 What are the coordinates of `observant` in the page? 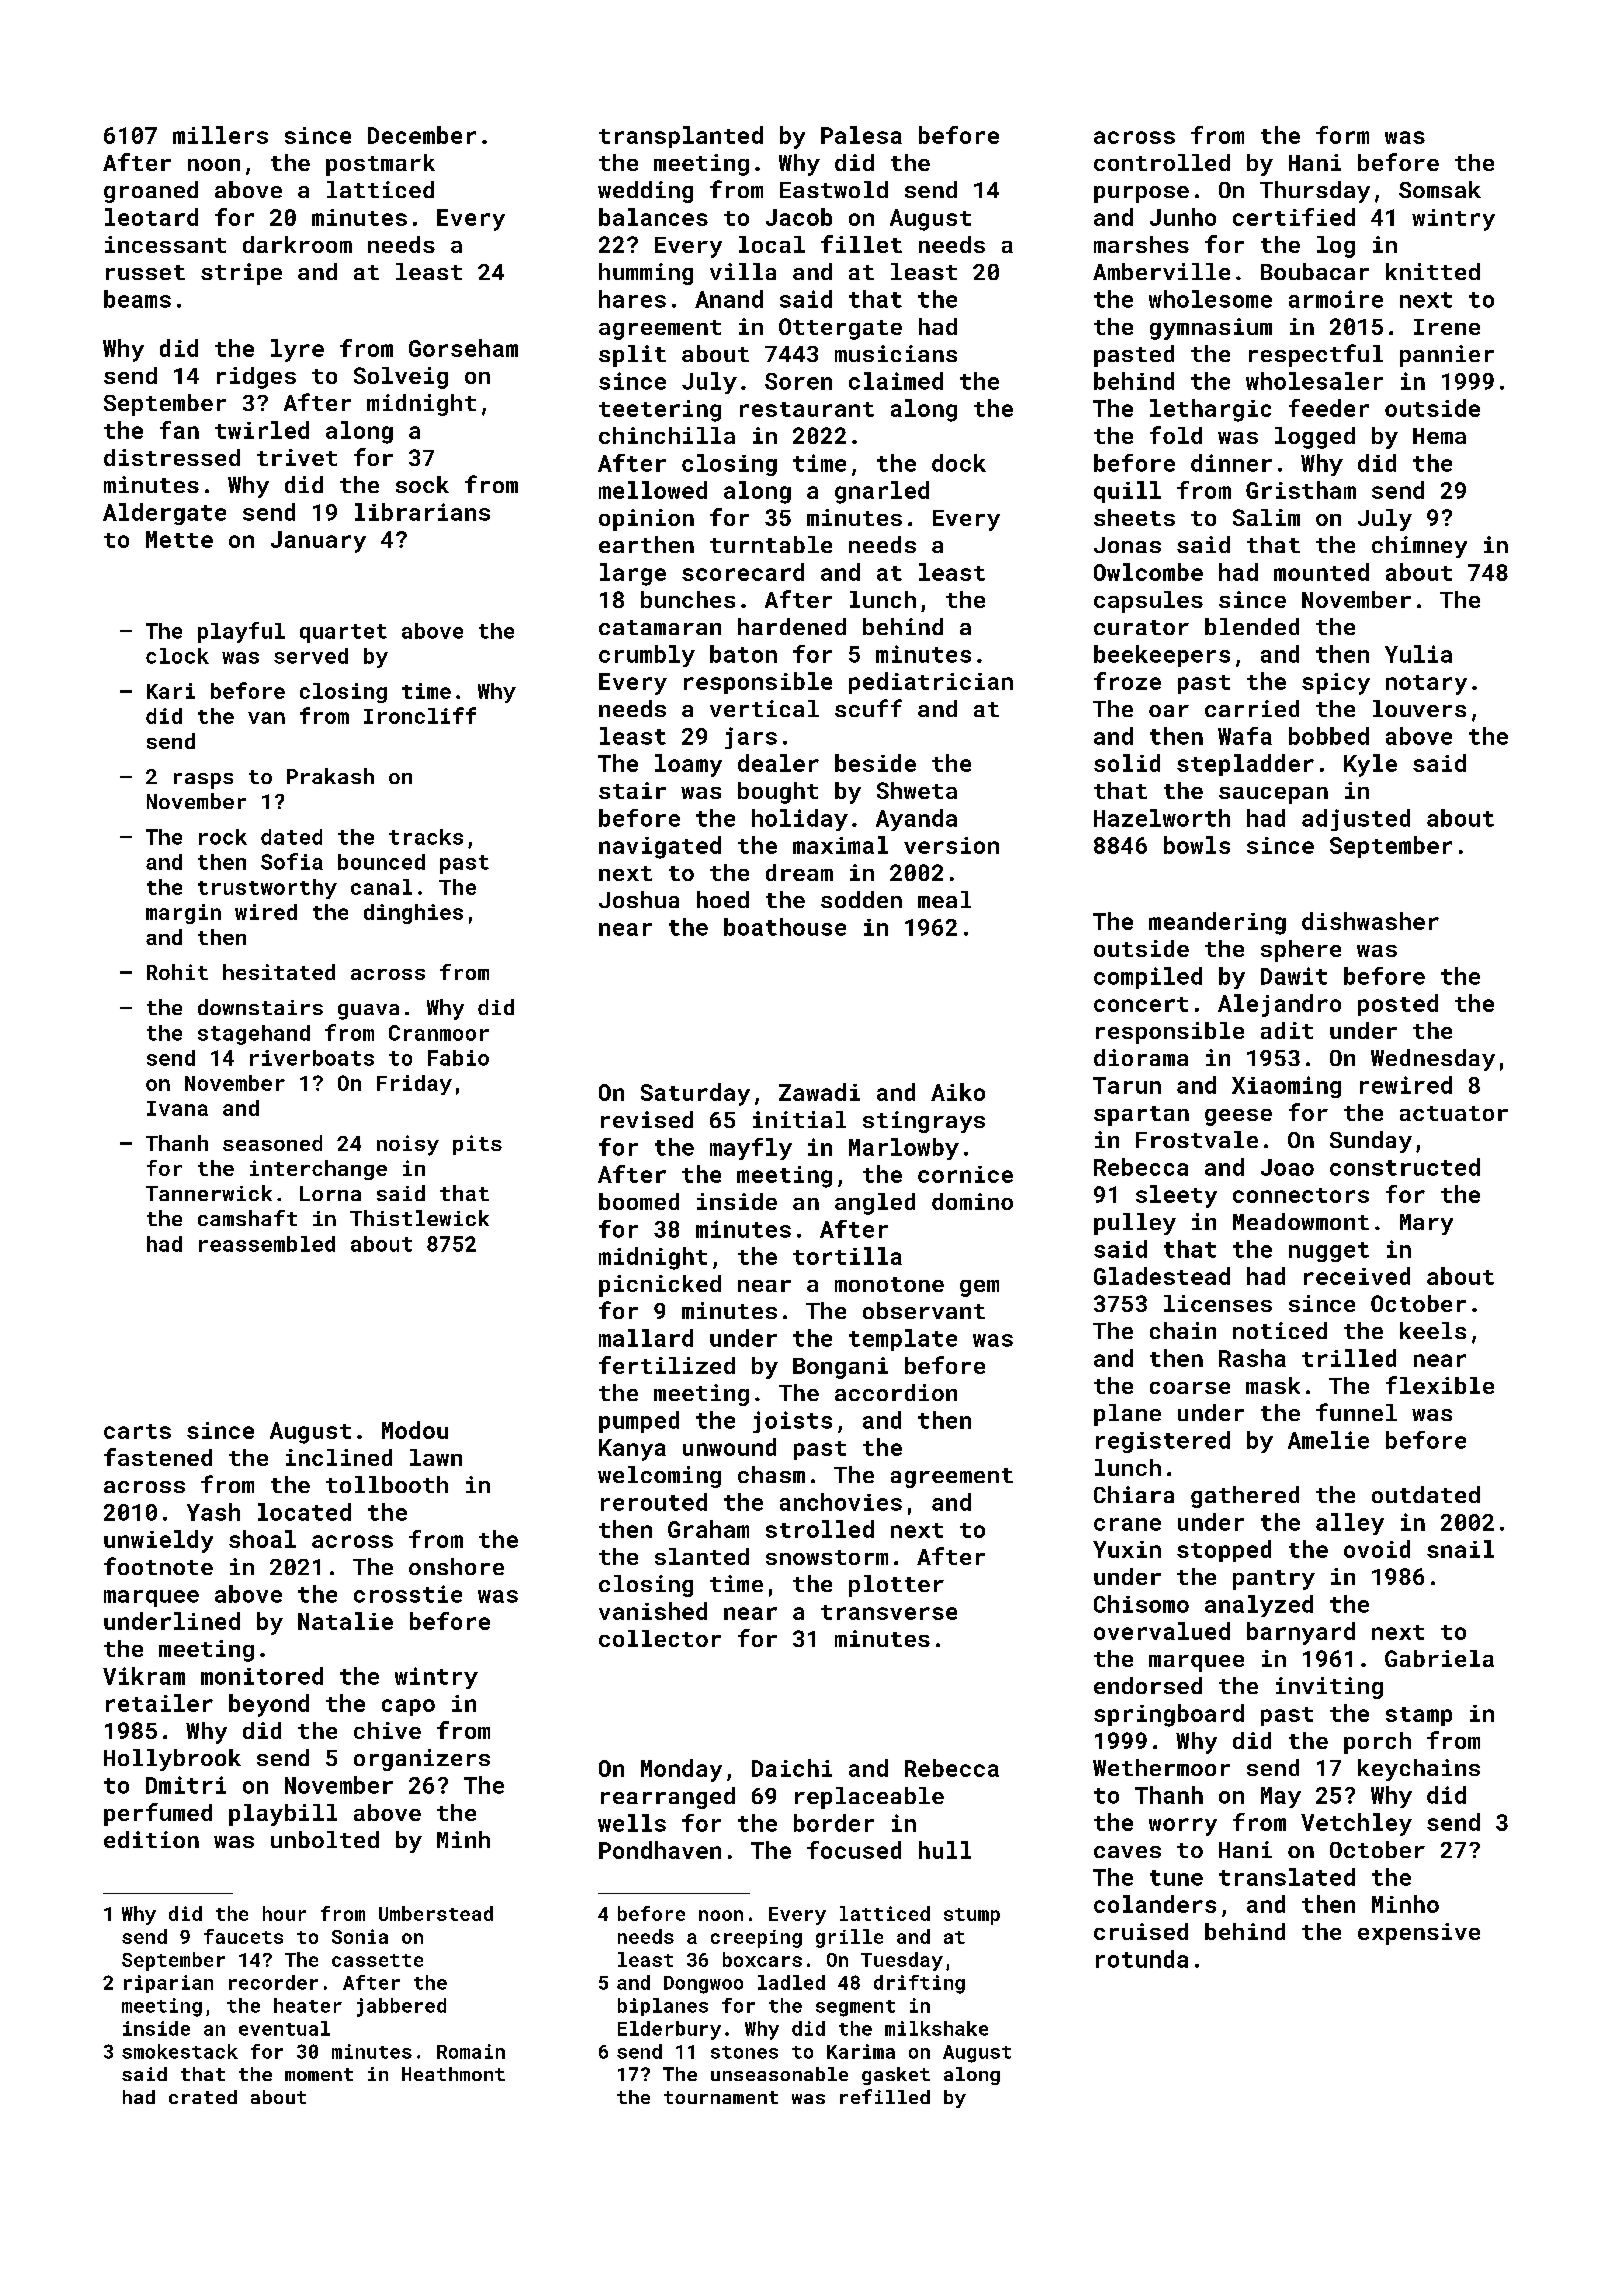 It's located at (924, 1310).
